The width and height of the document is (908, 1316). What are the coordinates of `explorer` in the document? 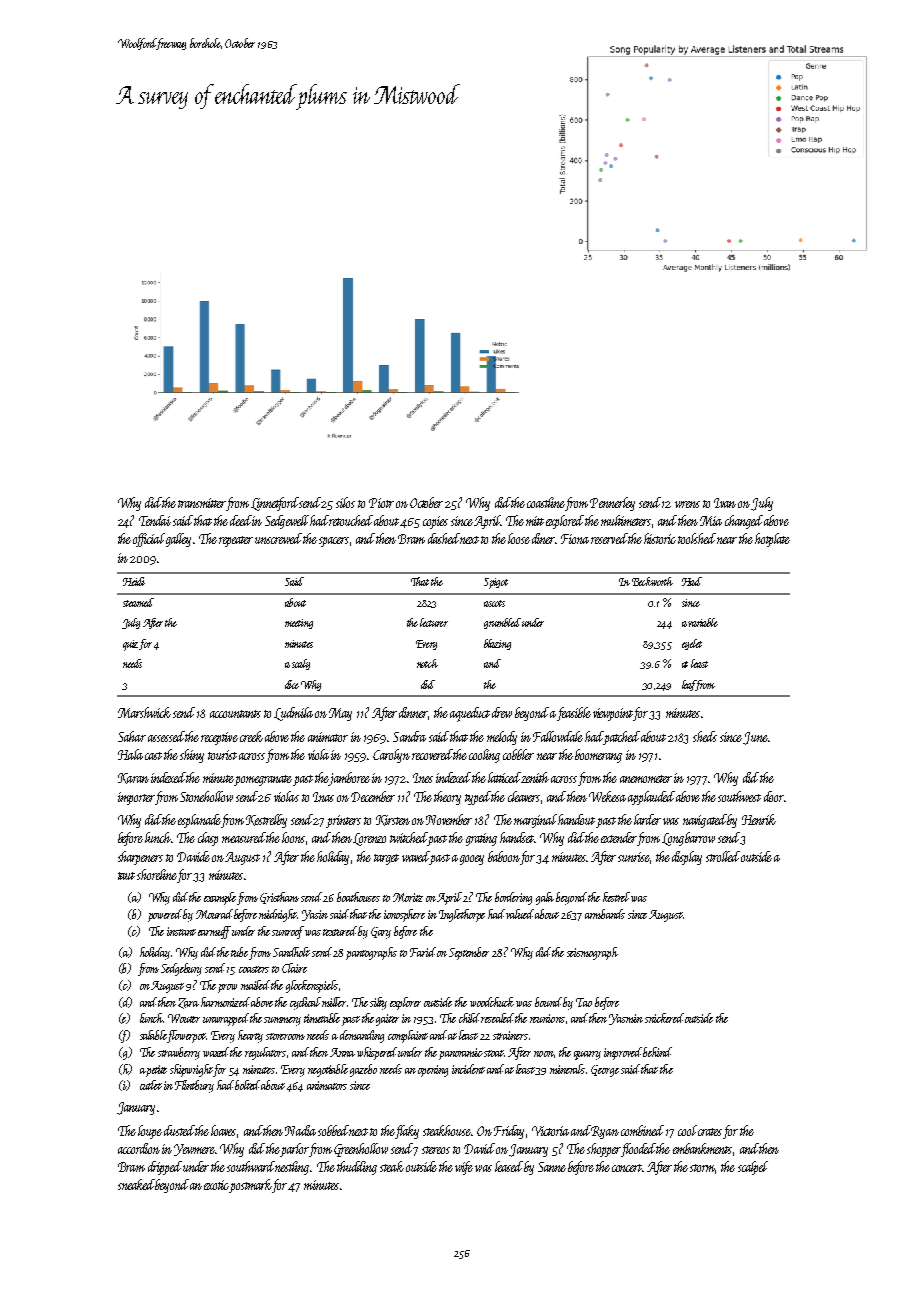 It's located at (405, 1003).
